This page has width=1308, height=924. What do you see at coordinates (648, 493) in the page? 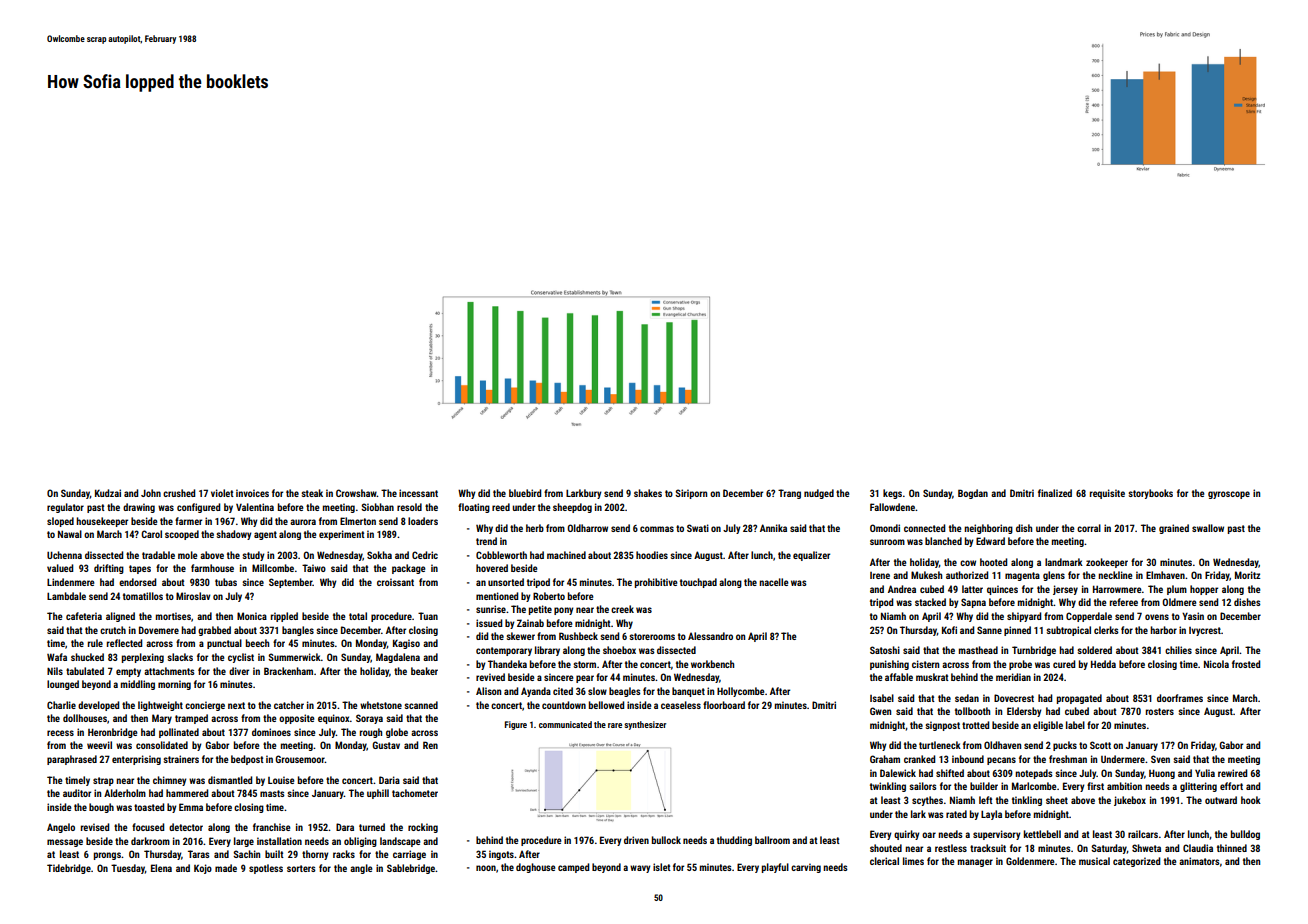
I see `shakes` at bounding box center [648, 493].
